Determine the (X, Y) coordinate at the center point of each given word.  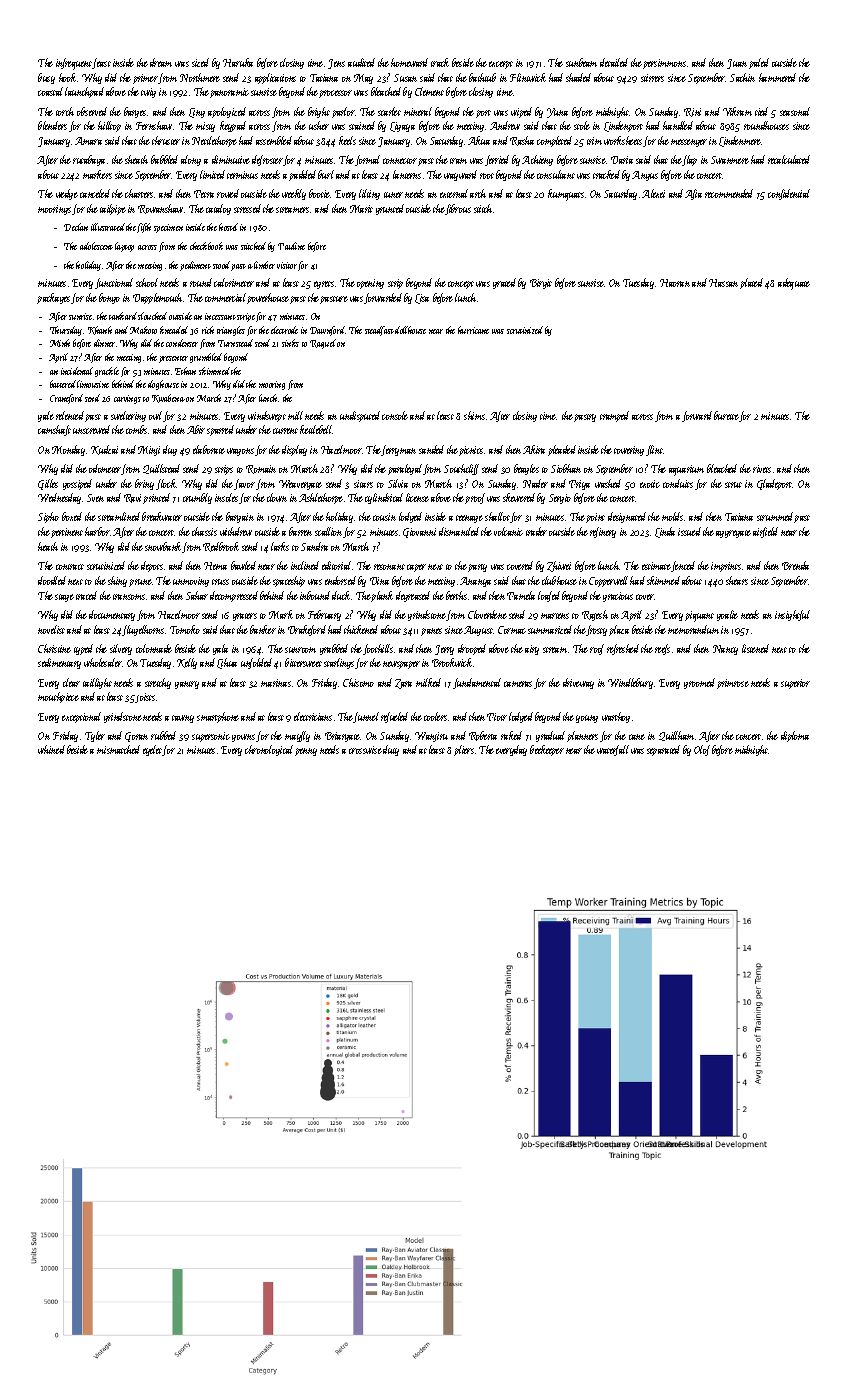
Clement (429, 91)
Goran (136, 737)
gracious (618, 597)
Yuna (557, 113)
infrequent (74, 64)
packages (53, 298)
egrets (324, 285)
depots (152, 566)
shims (474, 415)
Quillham (676, 736)
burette (726, 415)
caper (416, 568)
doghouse (163, 385)
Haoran (675, 283)
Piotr (497, 717)
